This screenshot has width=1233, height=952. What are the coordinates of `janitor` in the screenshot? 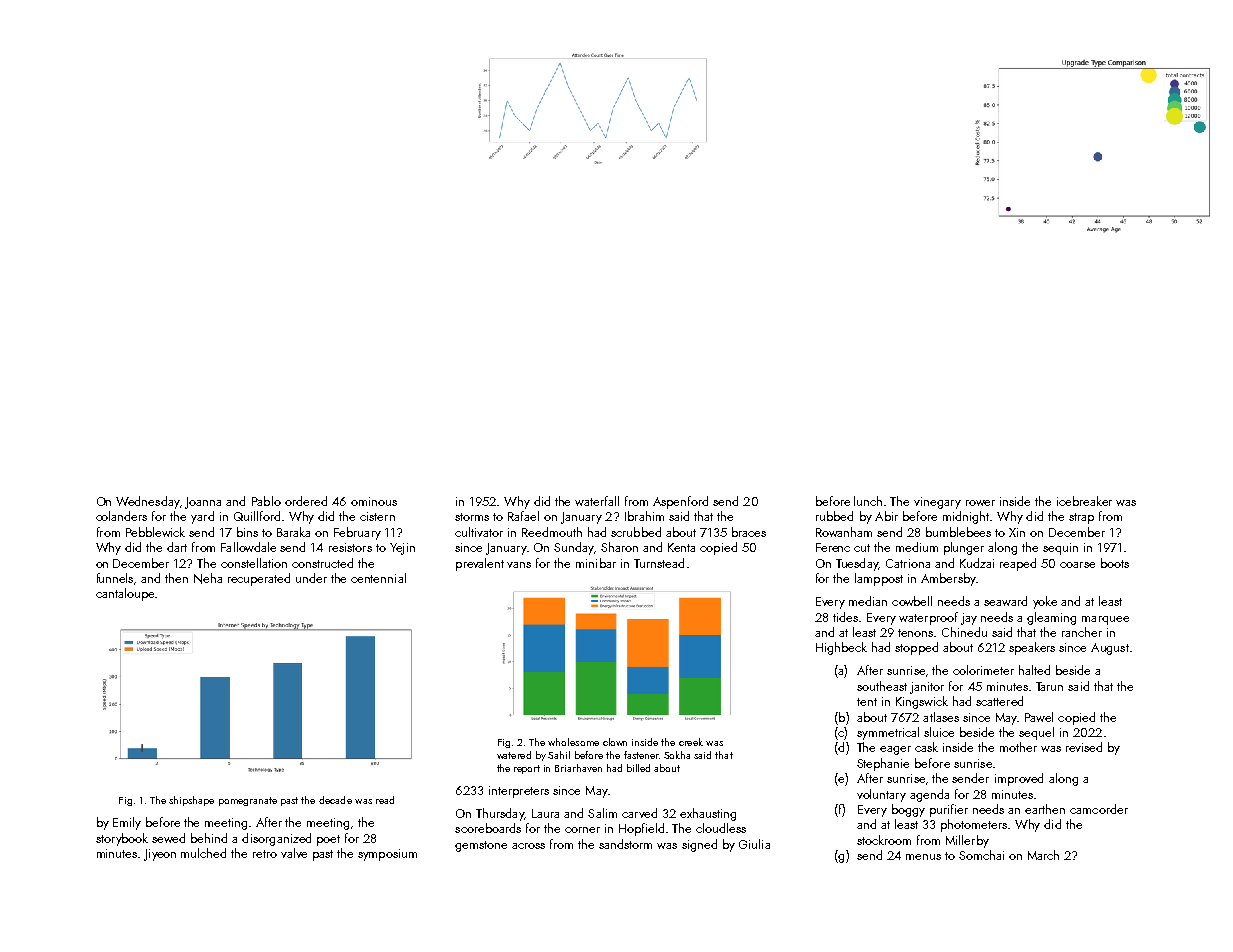 It's located at (927, 688).
